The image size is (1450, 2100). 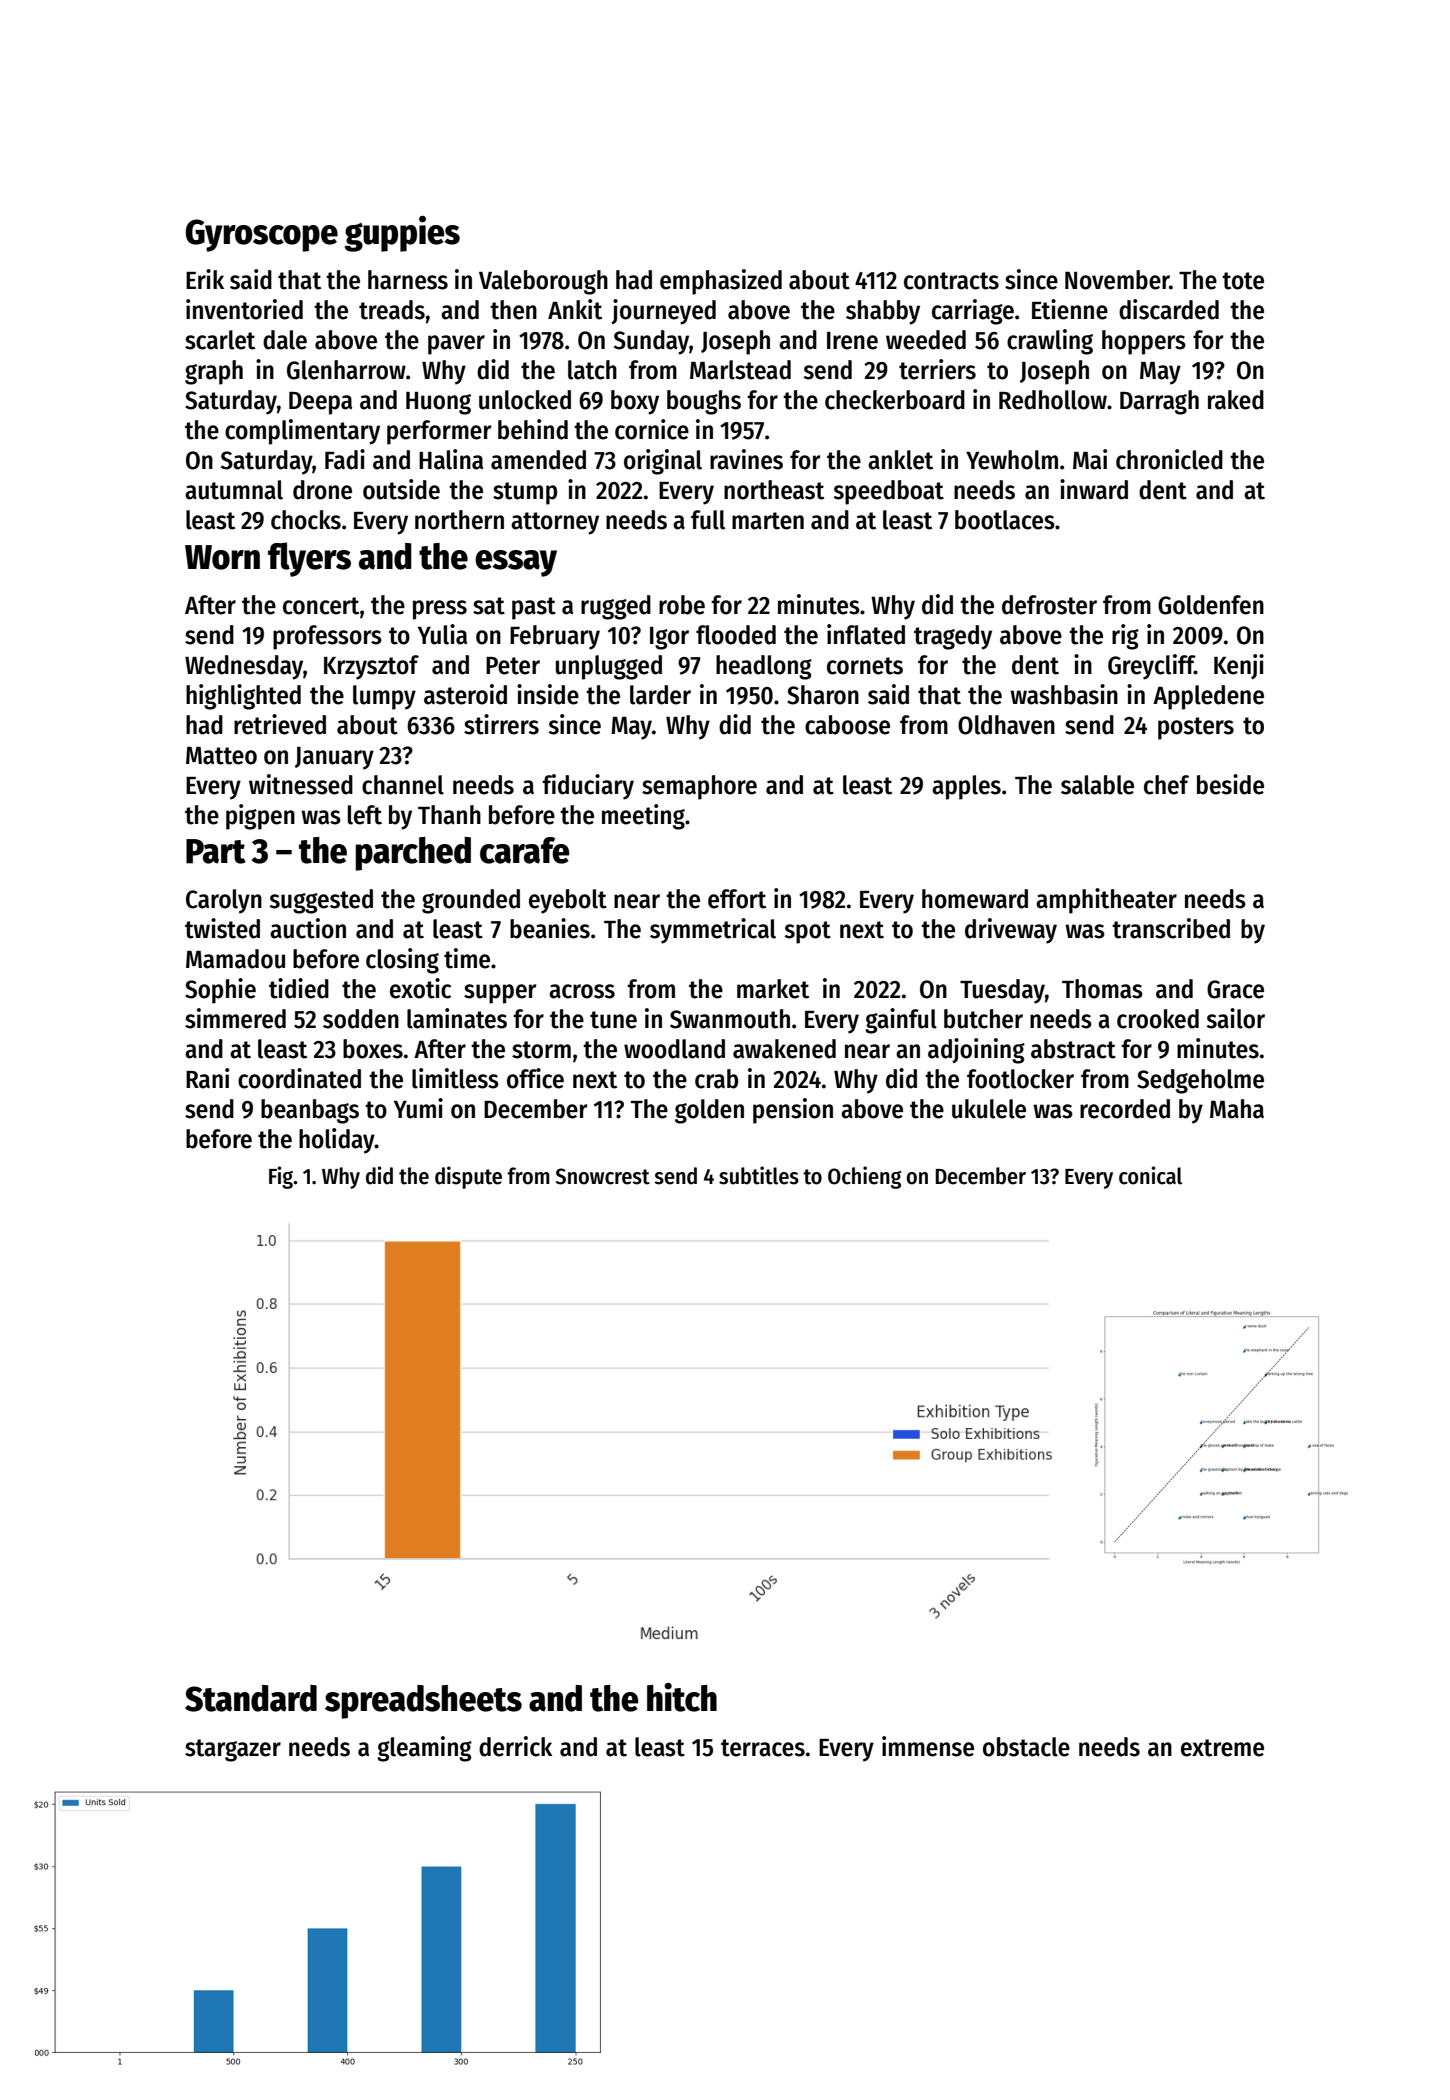 I want to click on contracts, so click(x=951, y=281).
